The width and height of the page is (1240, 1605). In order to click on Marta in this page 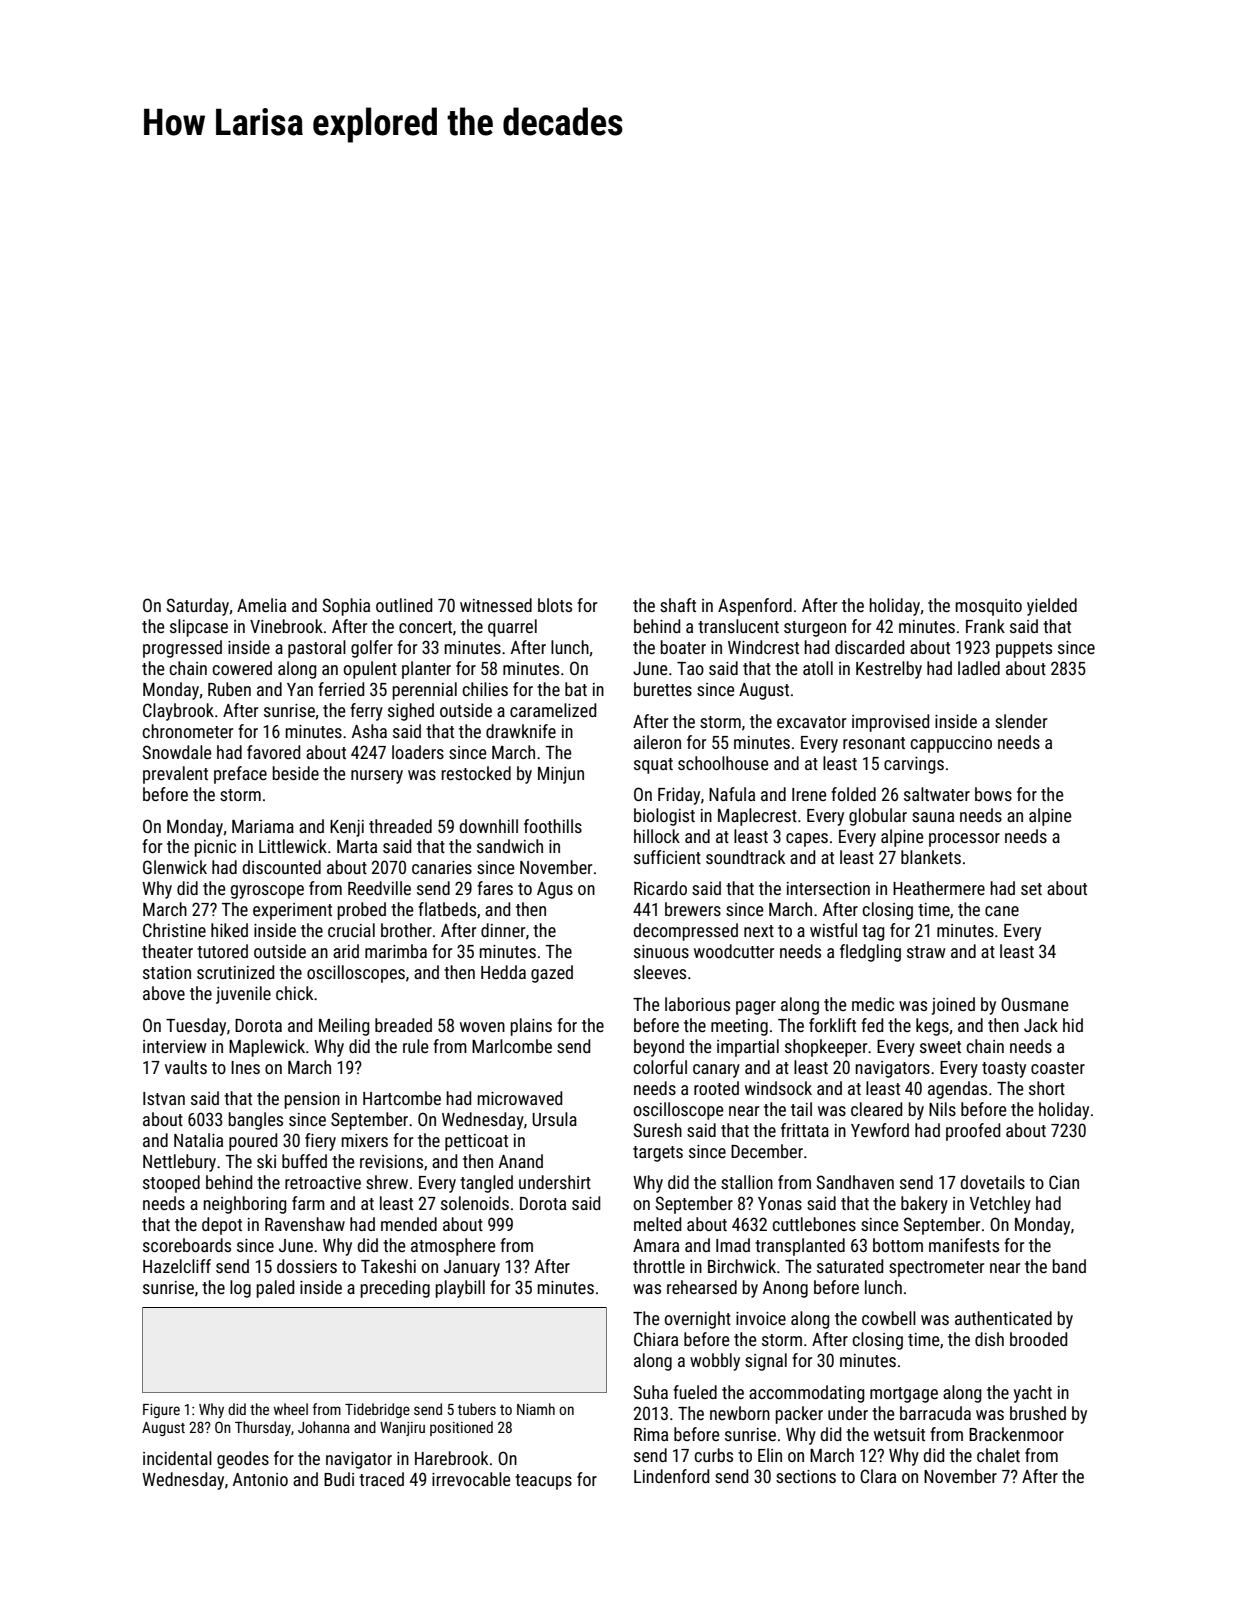, I will do `click(357, 846)`.
